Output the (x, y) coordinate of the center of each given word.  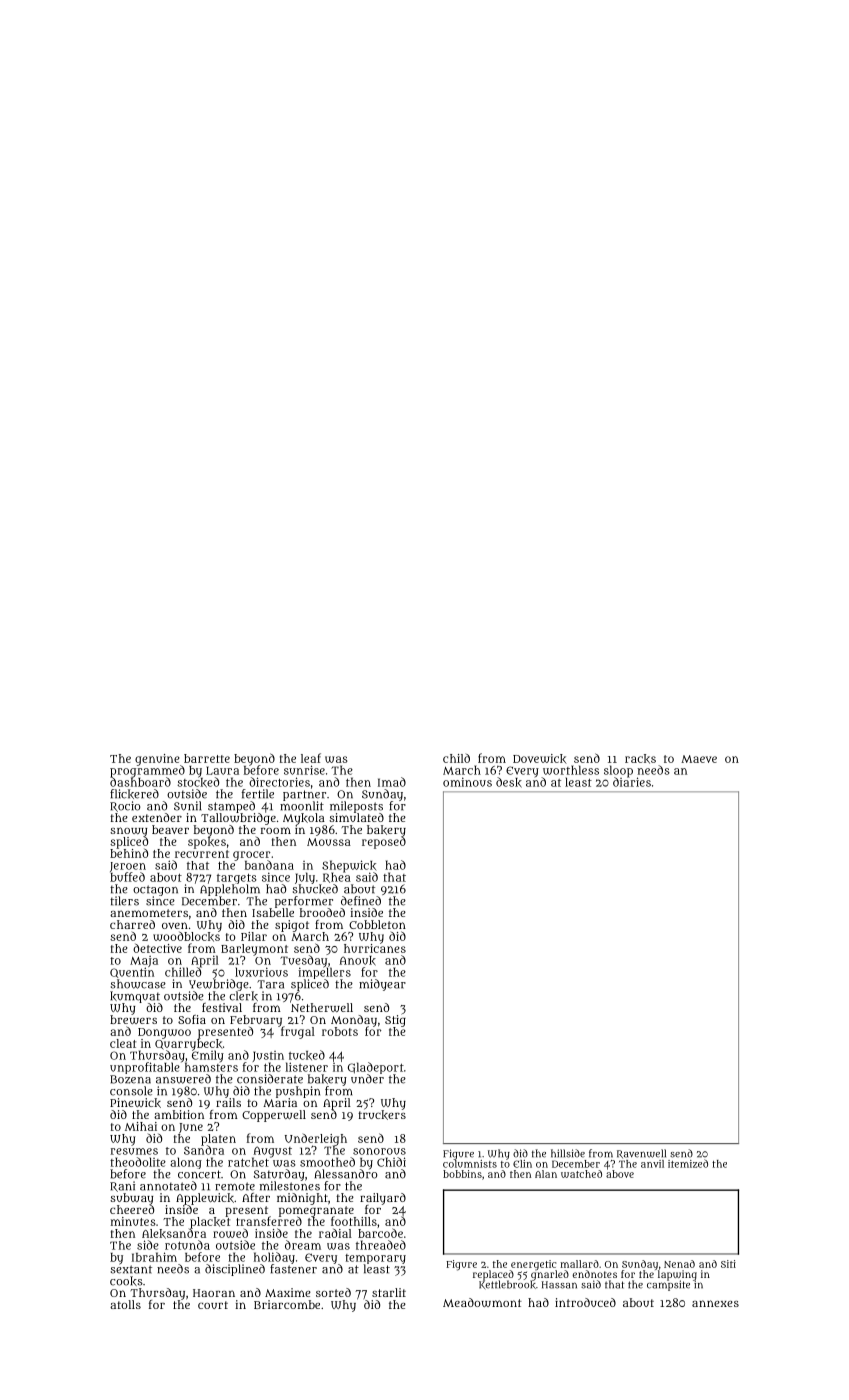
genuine (158, 760)
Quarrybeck (189, 1045)
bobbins (462, 1174)
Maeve (699, 759)
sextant (131, 1269)
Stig (395, 1021)
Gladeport (376, 1068)
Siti (728, 1264)
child (456, 758)
